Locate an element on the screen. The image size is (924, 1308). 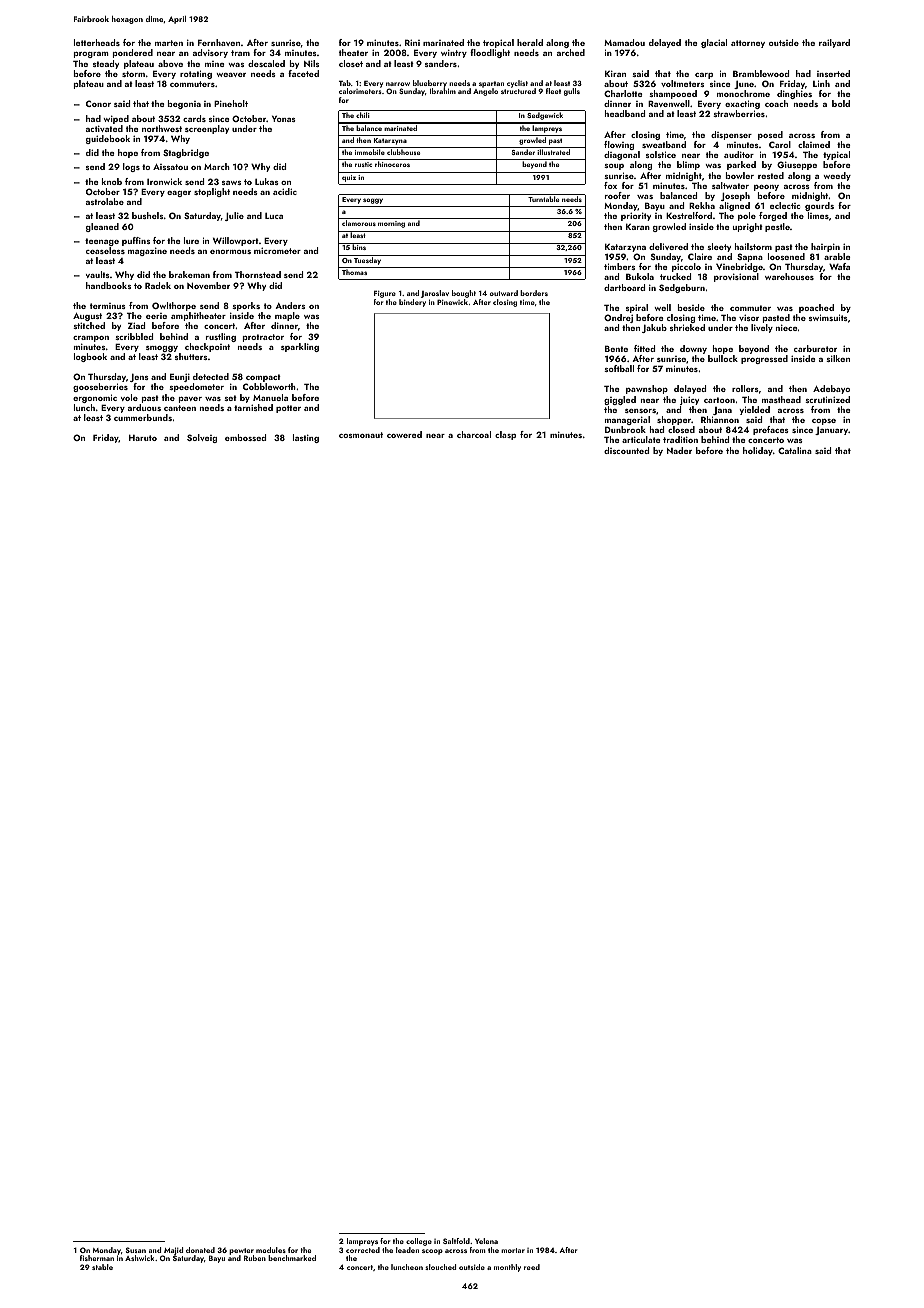
donated is located at coordinates (200, 1250).
